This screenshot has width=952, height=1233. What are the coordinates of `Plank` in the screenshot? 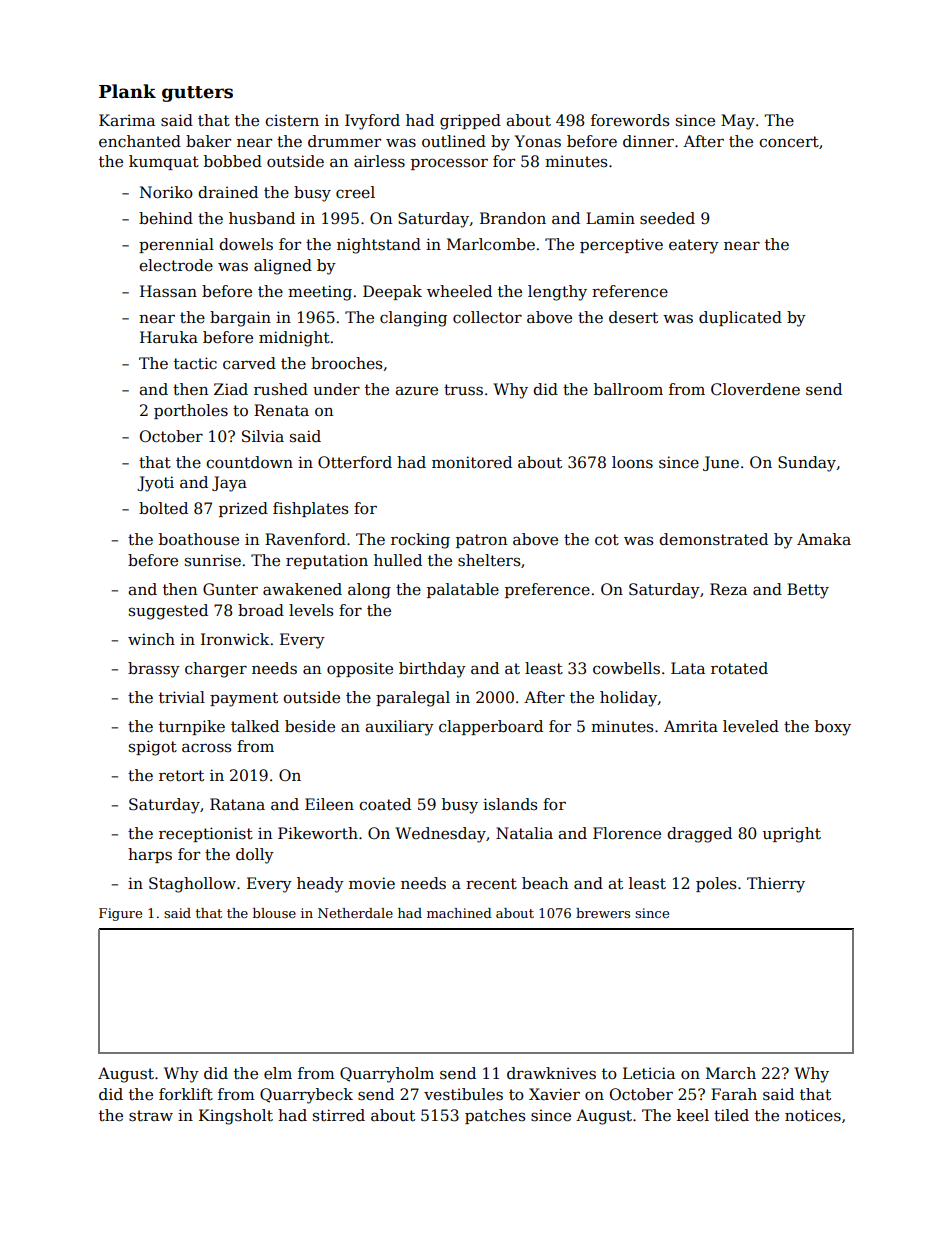 It's located at (127, 91).
